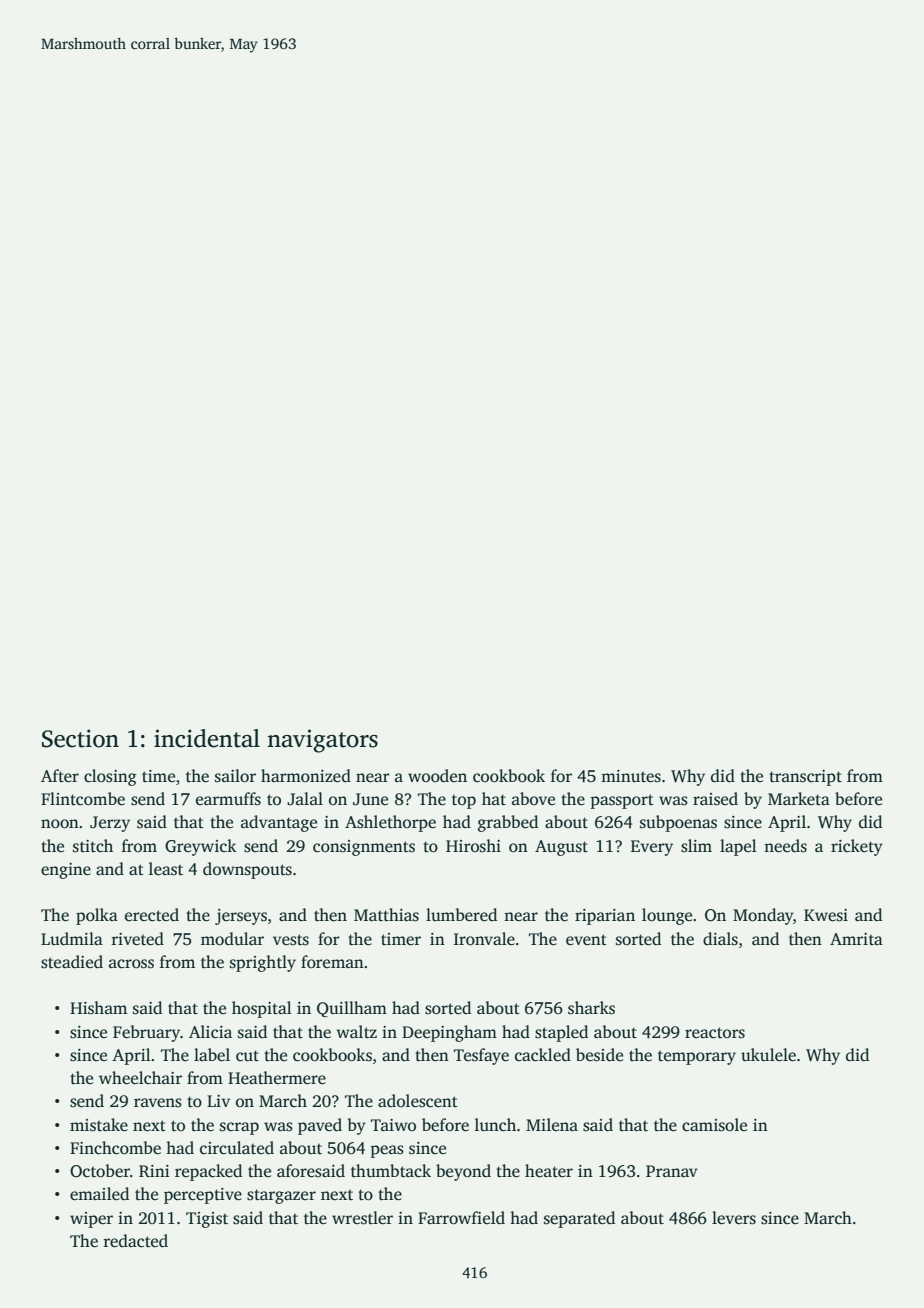 The width and height of the screenshot is (924, 1308). Describe the element at coordinates (80, 738) in the screenshot. I see `Section` at that location.
